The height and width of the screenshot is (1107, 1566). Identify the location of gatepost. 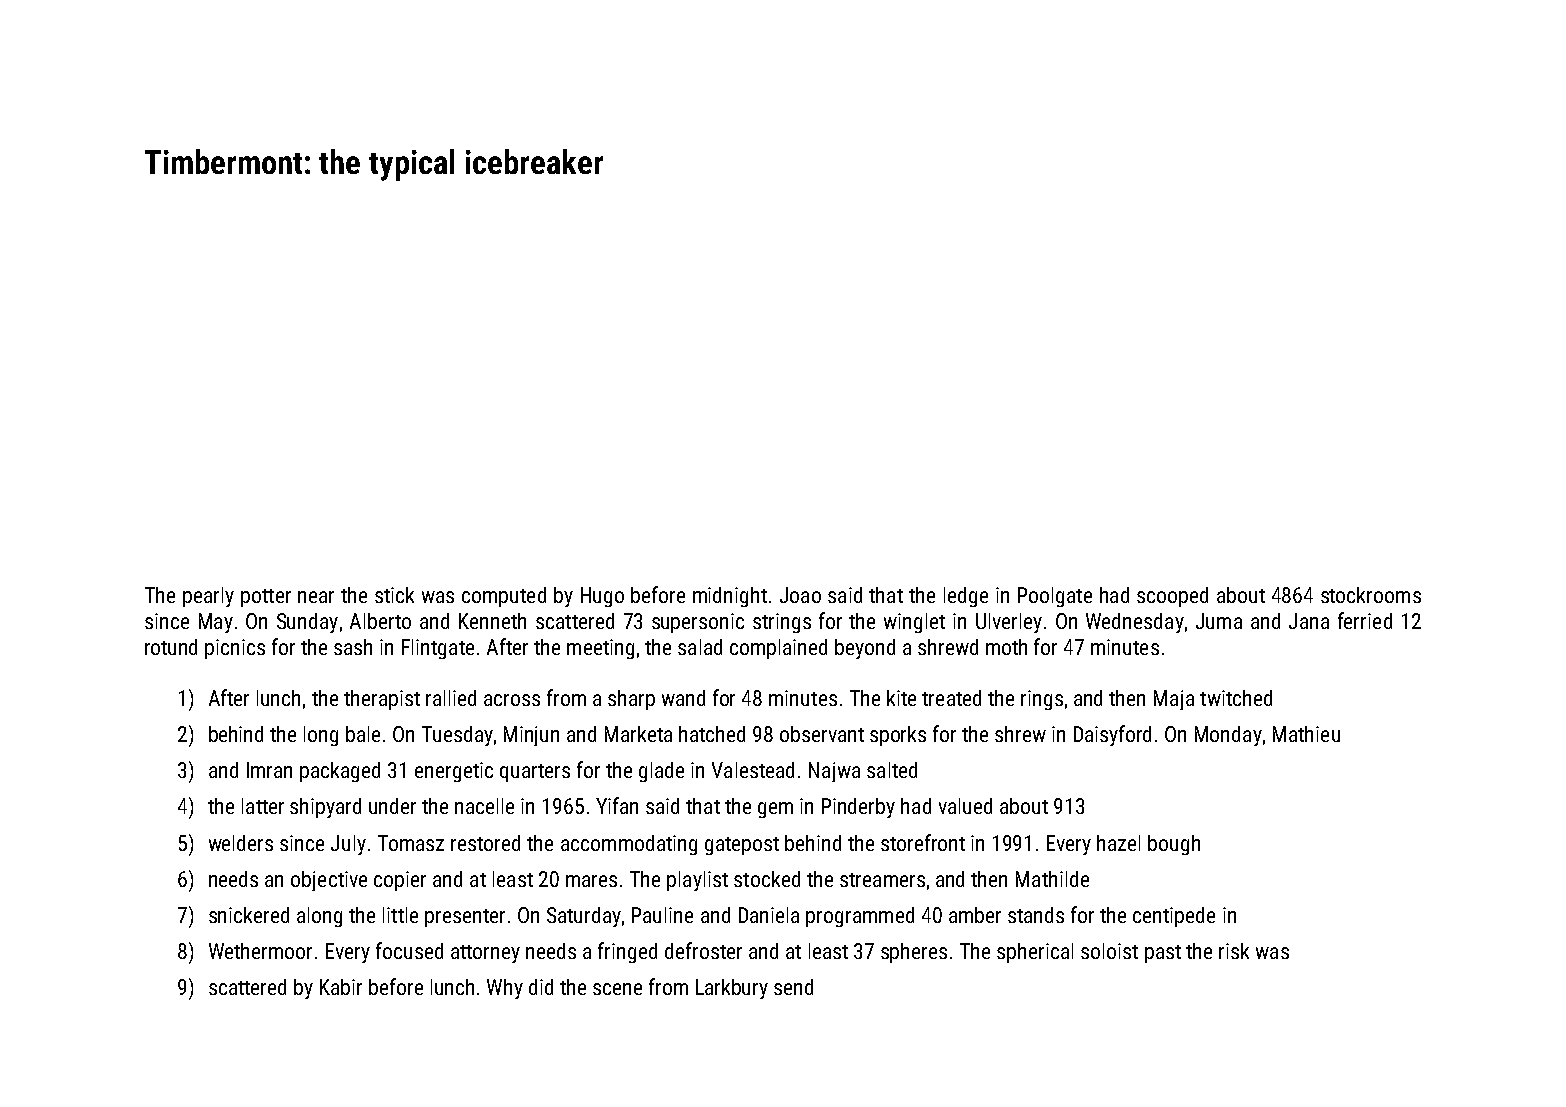
(742, 846).
